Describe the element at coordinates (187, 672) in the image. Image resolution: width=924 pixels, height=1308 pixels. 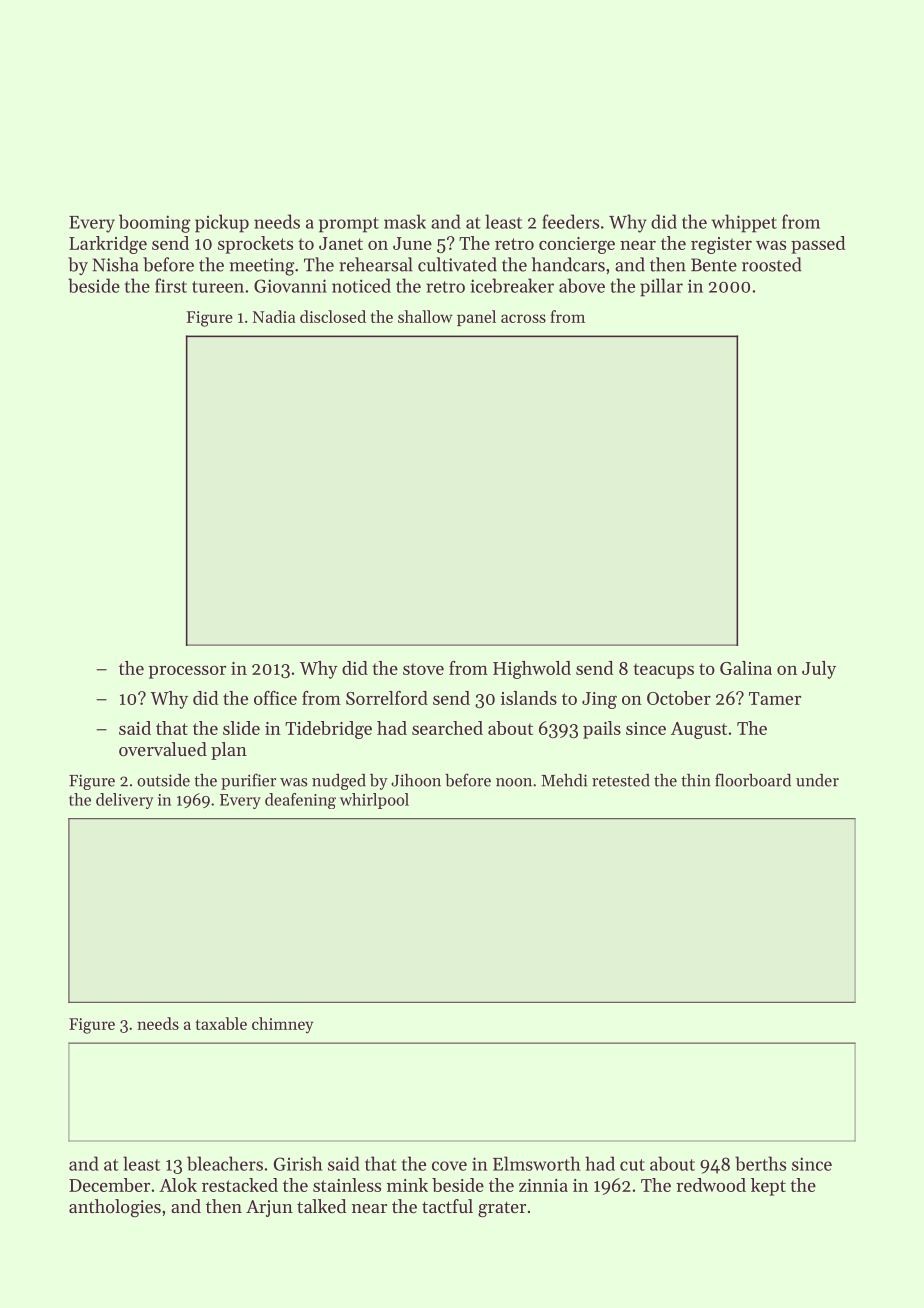
I see `processor` at that location.
